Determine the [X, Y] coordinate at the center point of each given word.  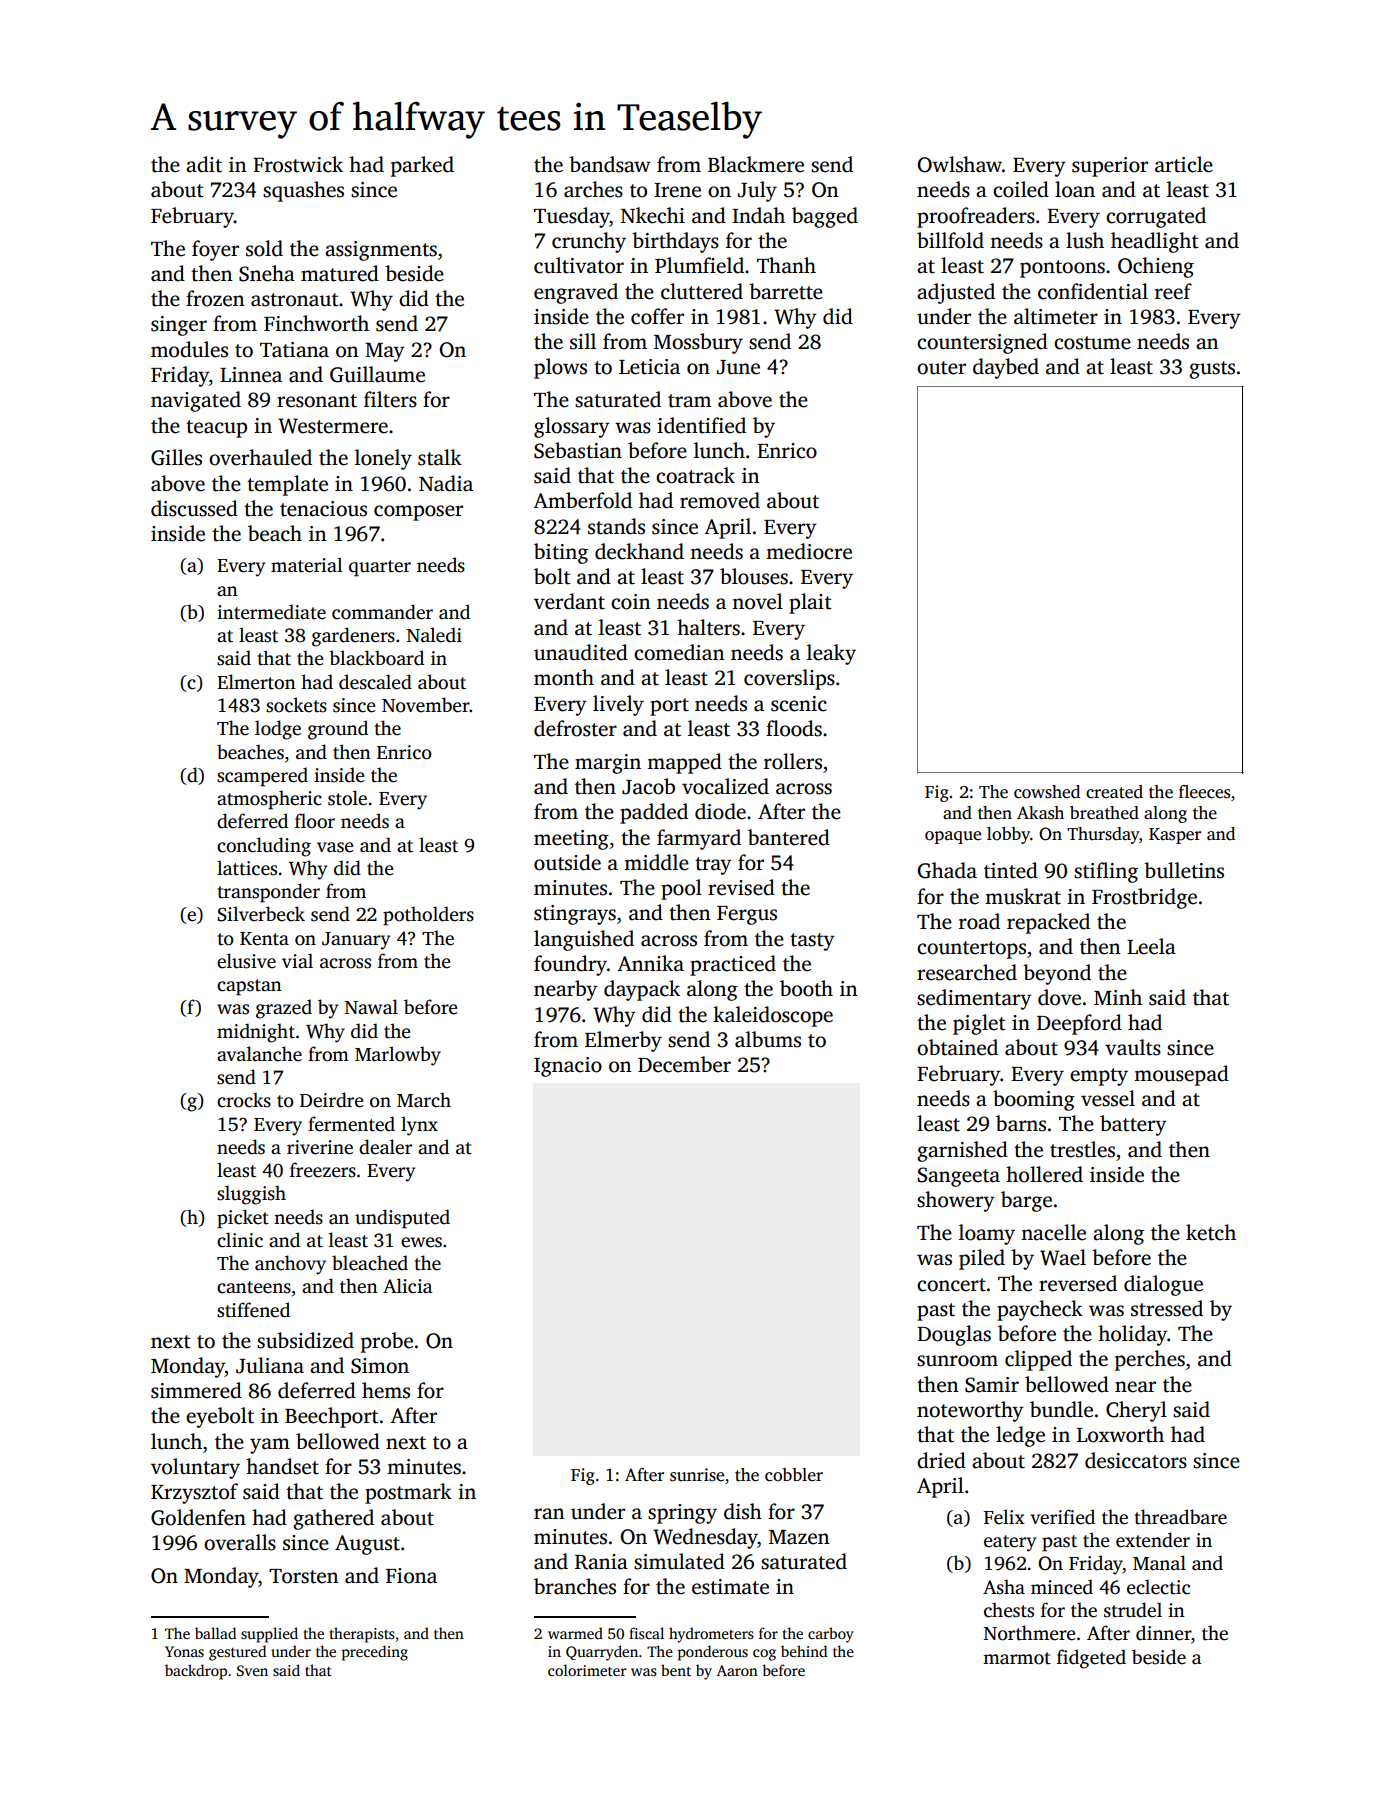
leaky [831, 654]
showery [956, 1201]
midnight [256, 1033]
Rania [601, 1562]
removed [720, 500]
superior [1110, 167]
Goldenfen [198, 1517]
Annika [650, 963]
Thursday [1103, 835]
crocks [244, 1100]
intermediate [271, 612]
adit [204, 164]
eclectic [1158, 1587]
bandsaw [610, 164]
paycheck [1040, 1310]
